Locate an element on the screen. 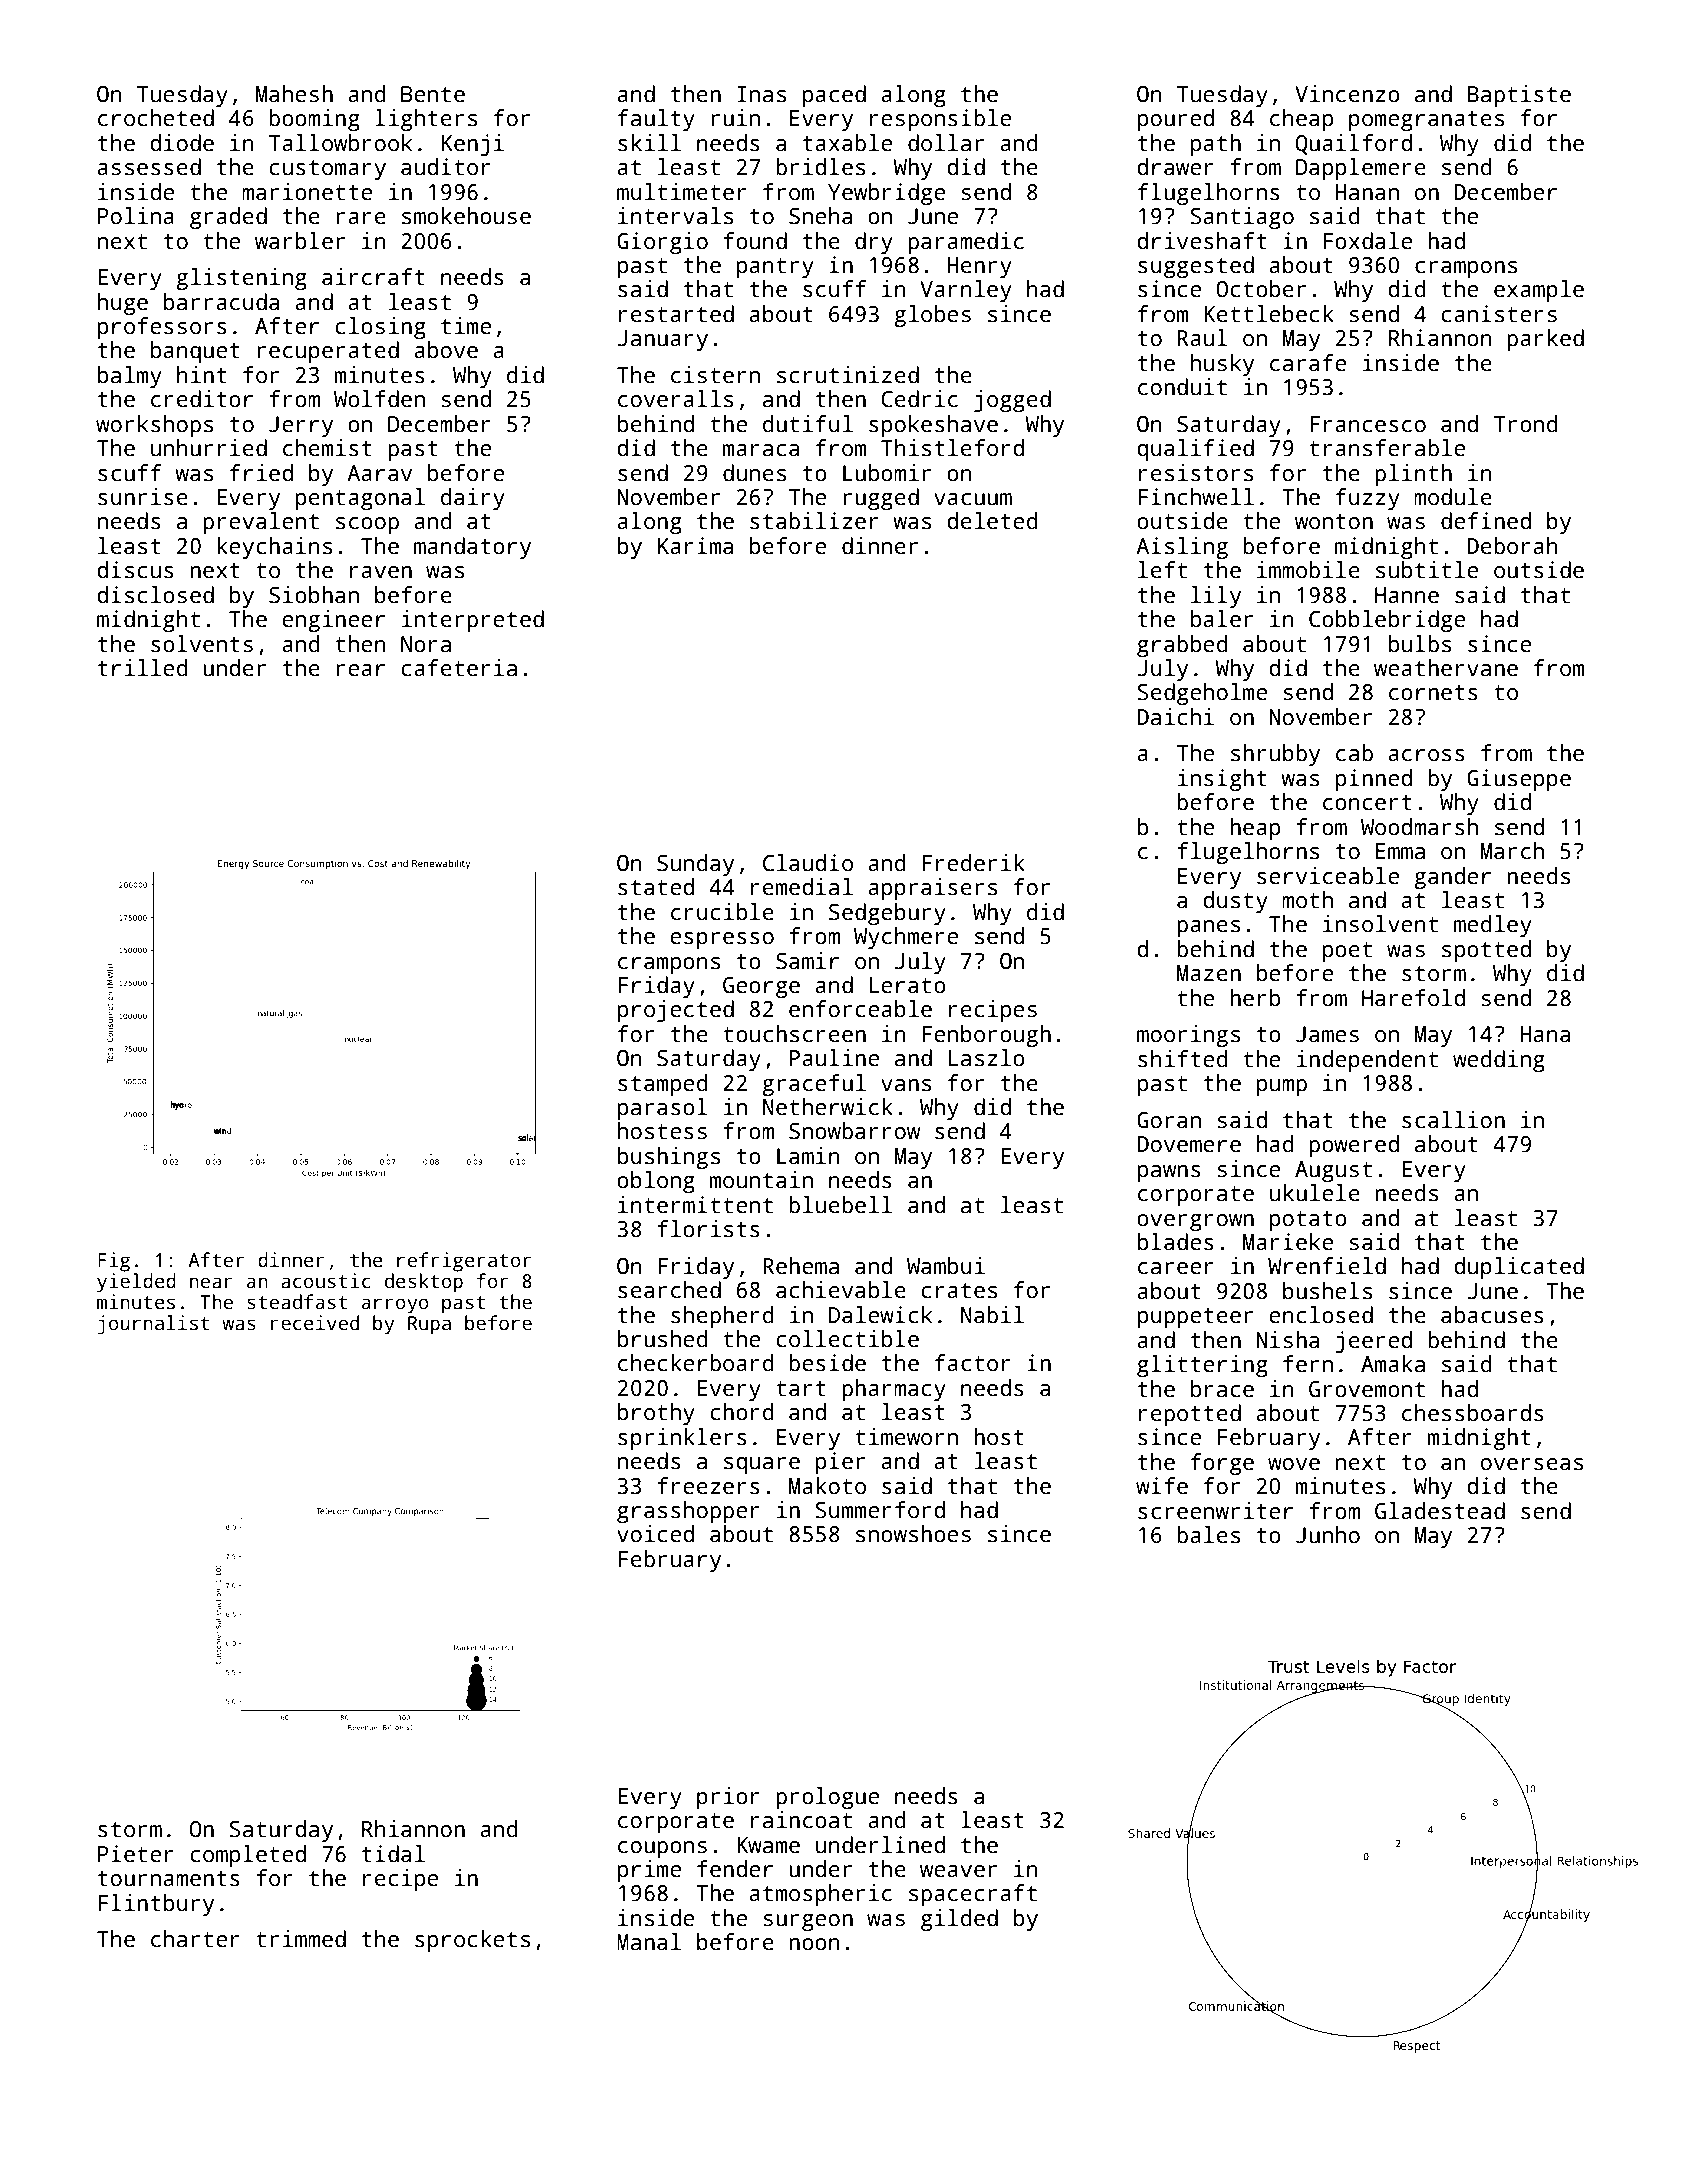 This screenshot has width=1683, height=2178. insolvent is located at coordinates (1380, 924).
